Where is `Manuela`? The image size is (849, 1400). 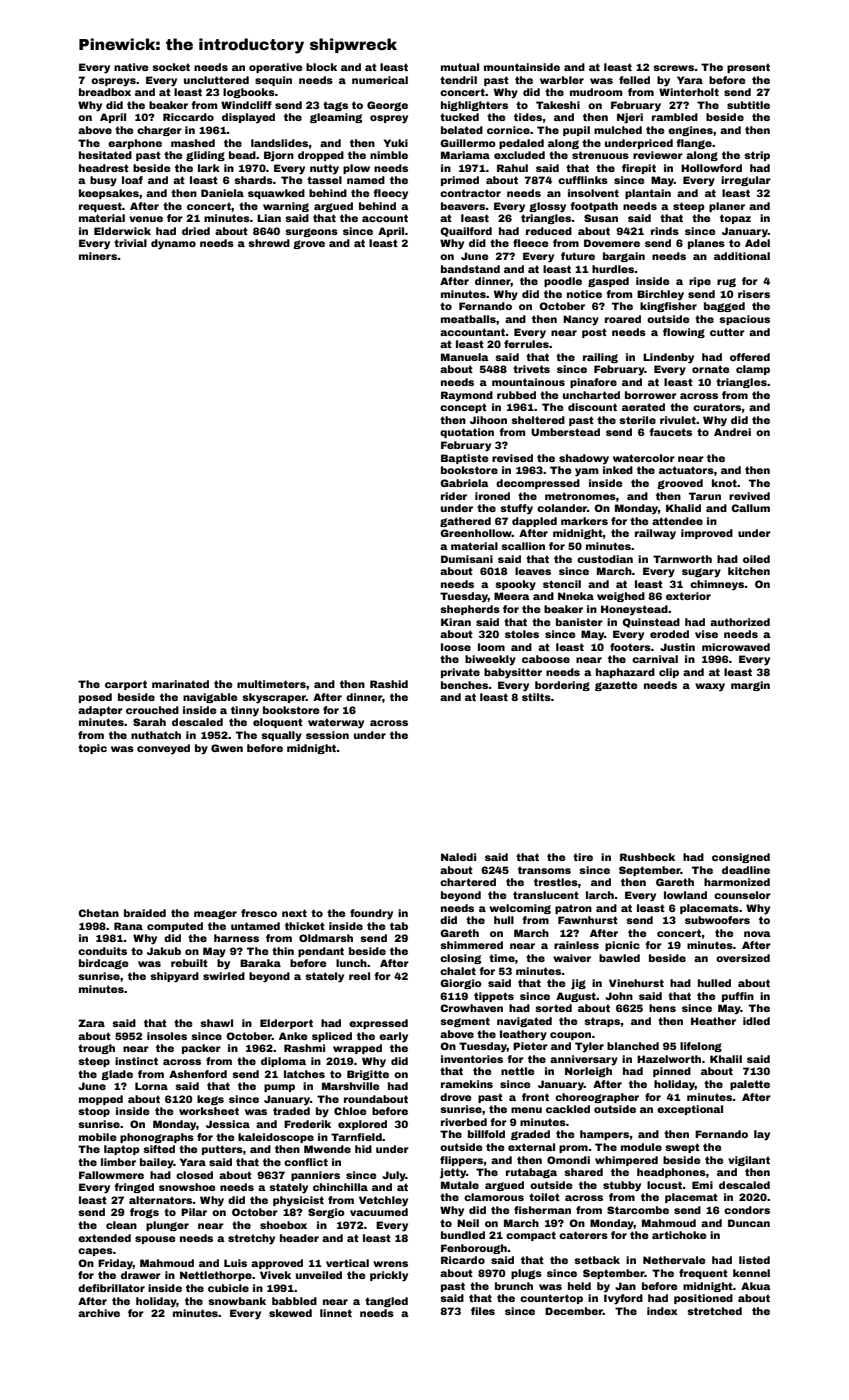 Manuela is located at coordinates (465, 357).
